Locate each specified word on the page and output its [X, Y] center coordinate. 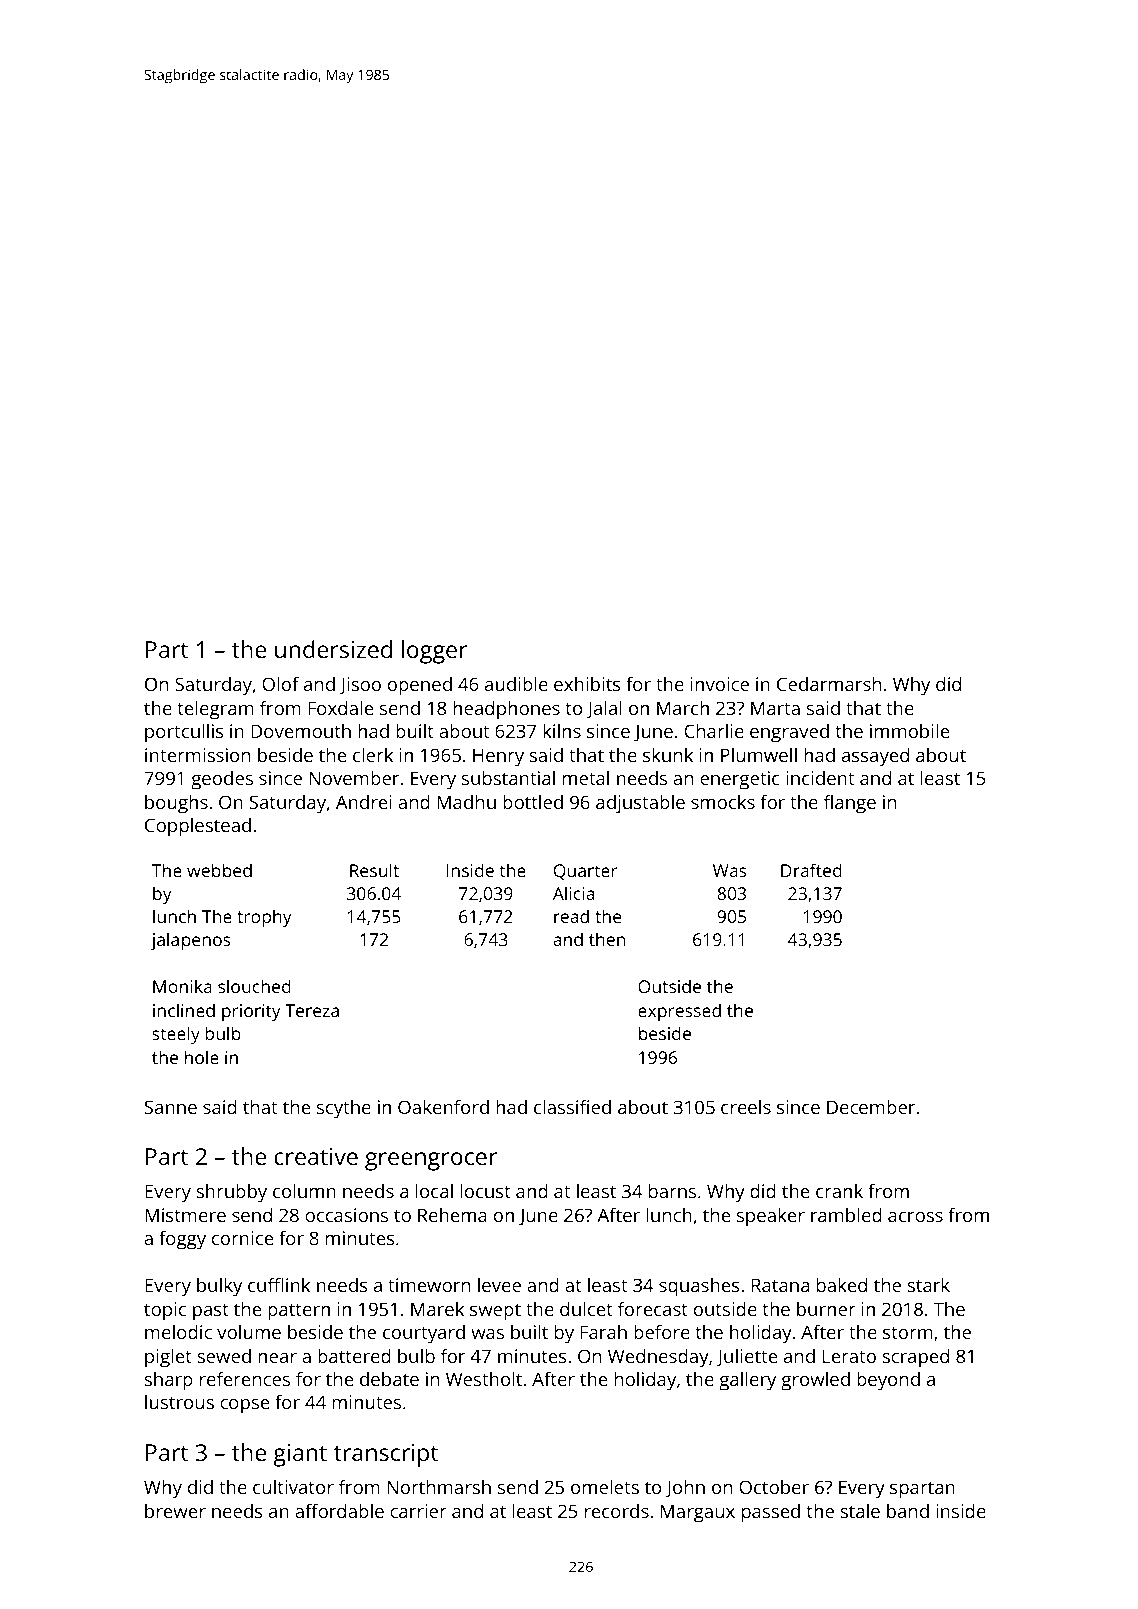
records [617, 1511]
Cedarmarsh [829, 684]
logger [435, 652]
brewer [175, 1511]
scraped [915, 1358]
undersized [333, 649]
